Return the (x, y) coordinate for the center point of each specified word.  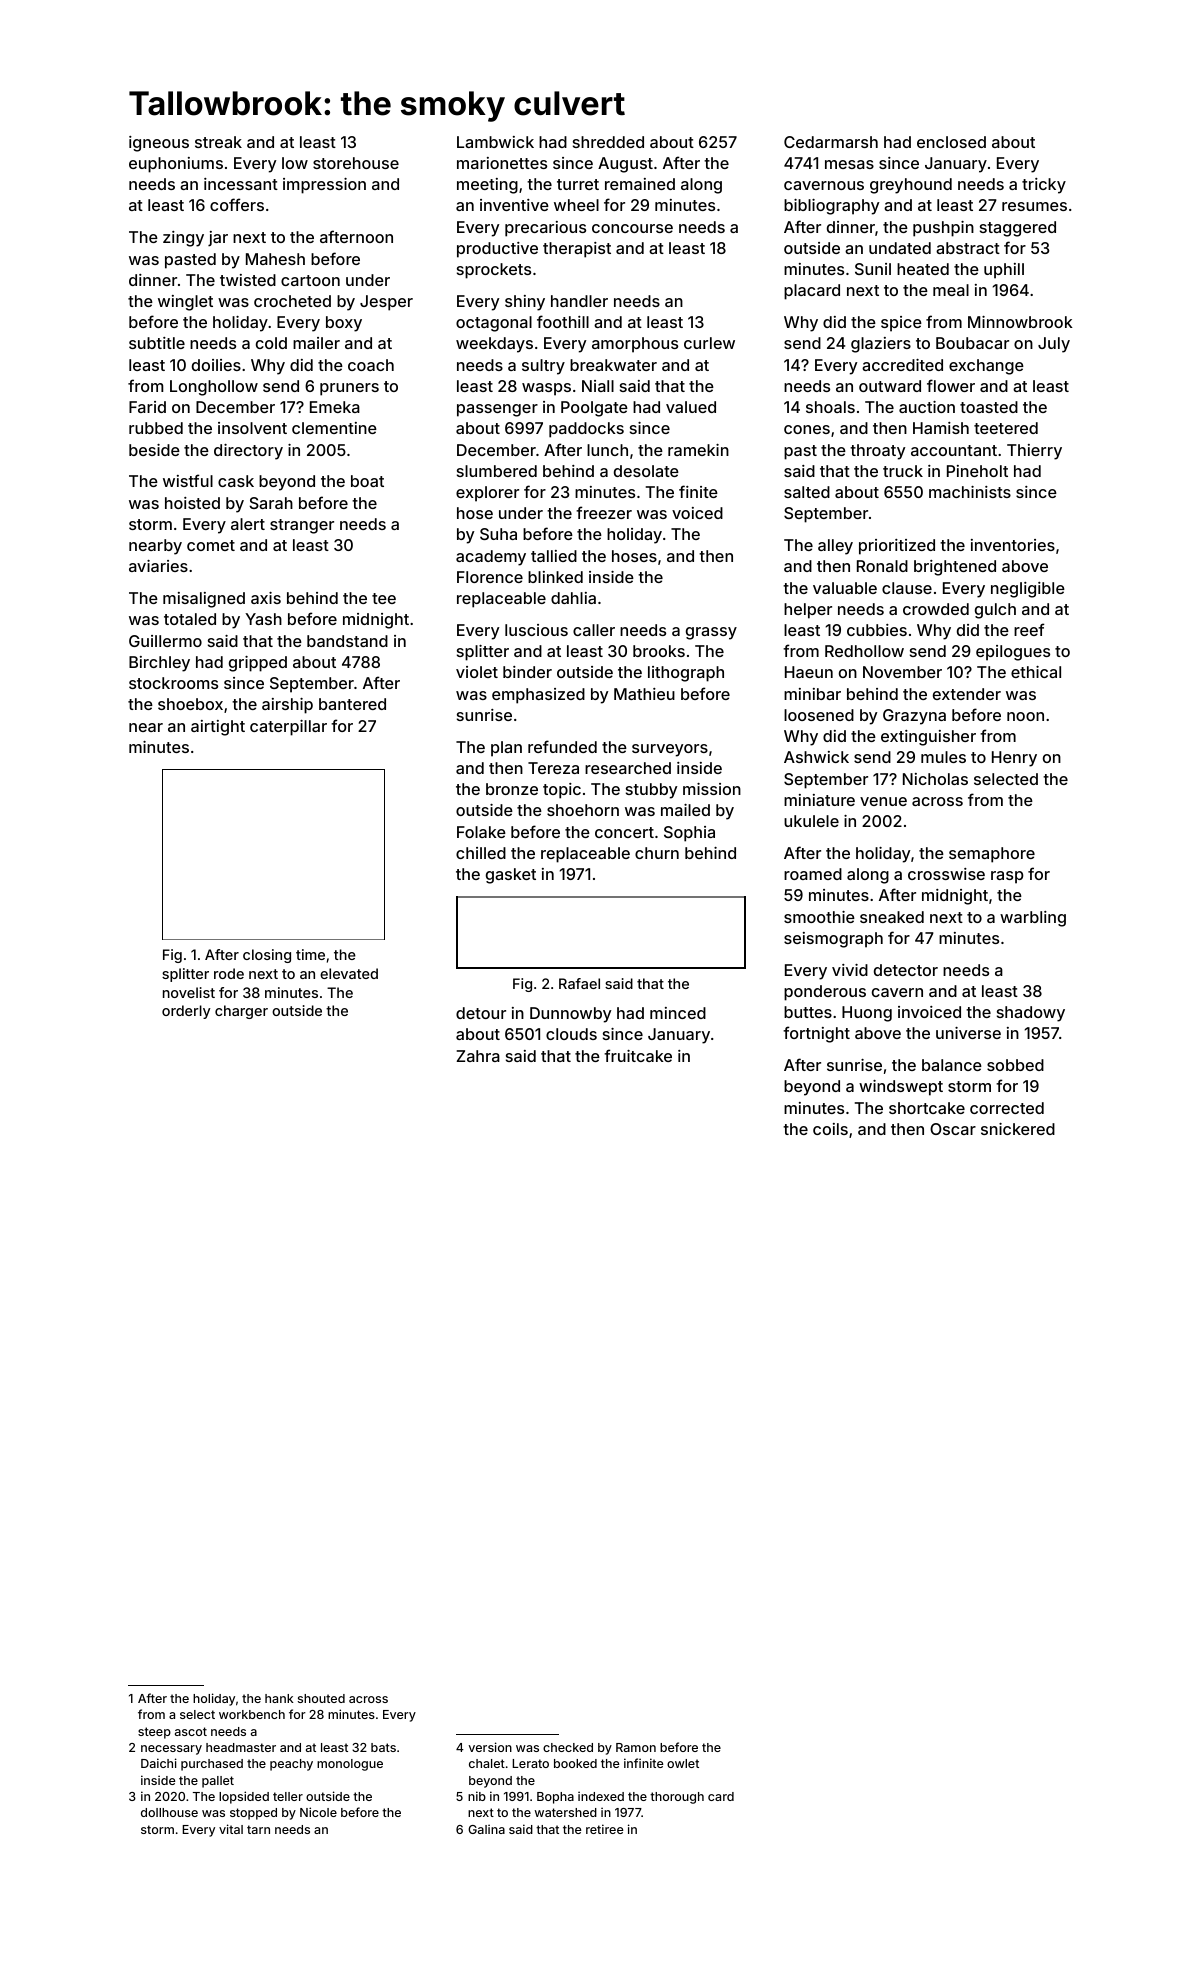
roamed (813, 874)
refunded (562, 746)
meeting (487, 186)
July (1054, 345)
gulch (995, 611)
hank (279, 1698)
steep (154, 1733)
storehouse (356, 163)
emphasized (538, 696)
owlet (683, 1763)
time (310, 954)
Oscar (953, 1129)
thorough (677, 1798)
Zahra (478, 1056)
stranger (302, 526)
